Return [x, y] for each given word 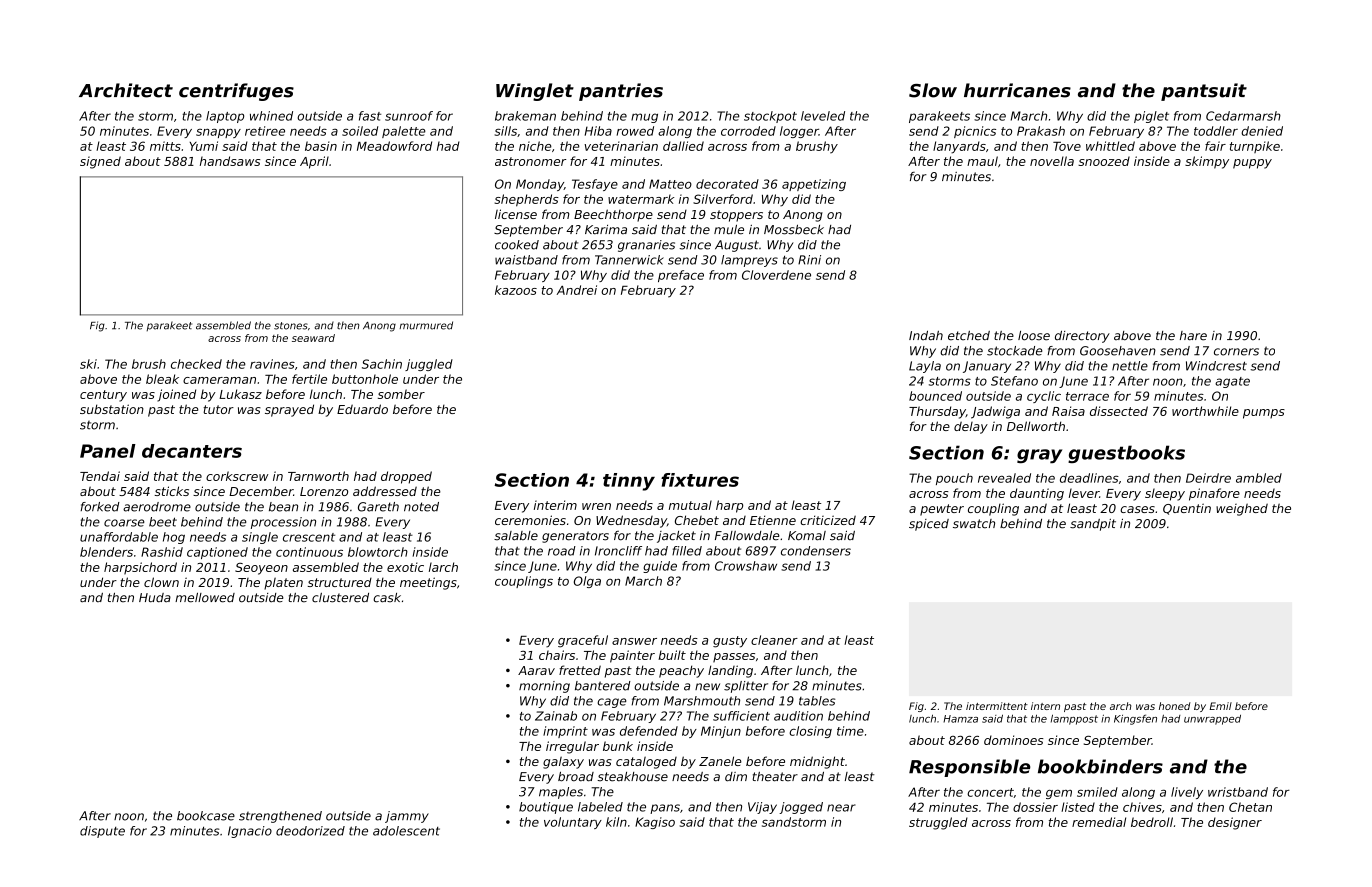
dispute [102, 832]
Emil [1220, 706]
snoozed [1104, 161]
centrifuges [236, 92]
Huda [155, 598]
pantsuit [1204, 92]
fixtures [700, 480]
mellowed [205, 598]
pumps [1264, 414]
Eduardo [362, 409]
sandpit [1093, 525]
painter [632, 656]
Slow [933, 90]
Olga [587, 582]
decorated [727, 184]
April [314, 162]
